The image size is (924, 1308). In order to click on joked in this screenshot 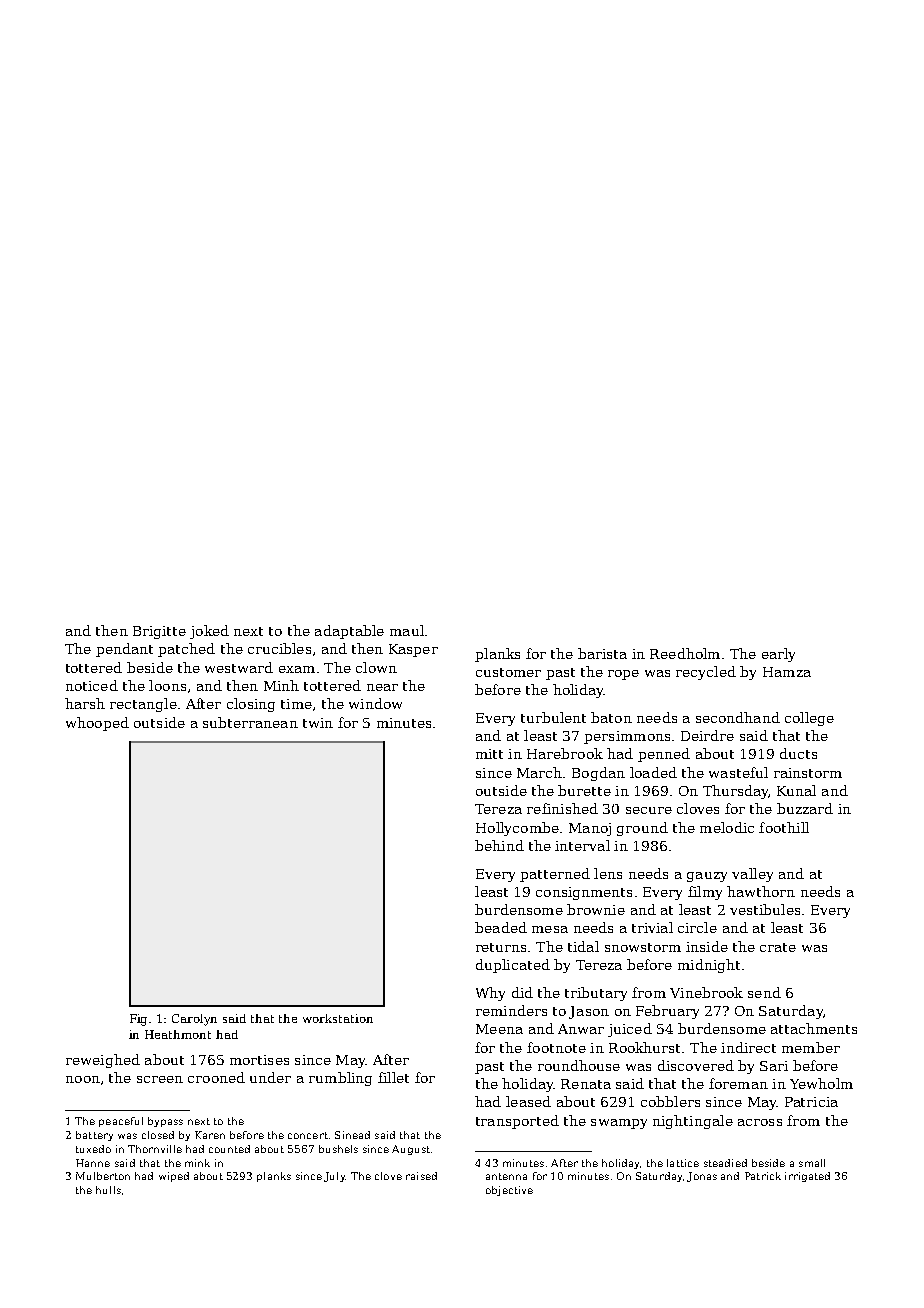, I will do `click(209, 632)`.
